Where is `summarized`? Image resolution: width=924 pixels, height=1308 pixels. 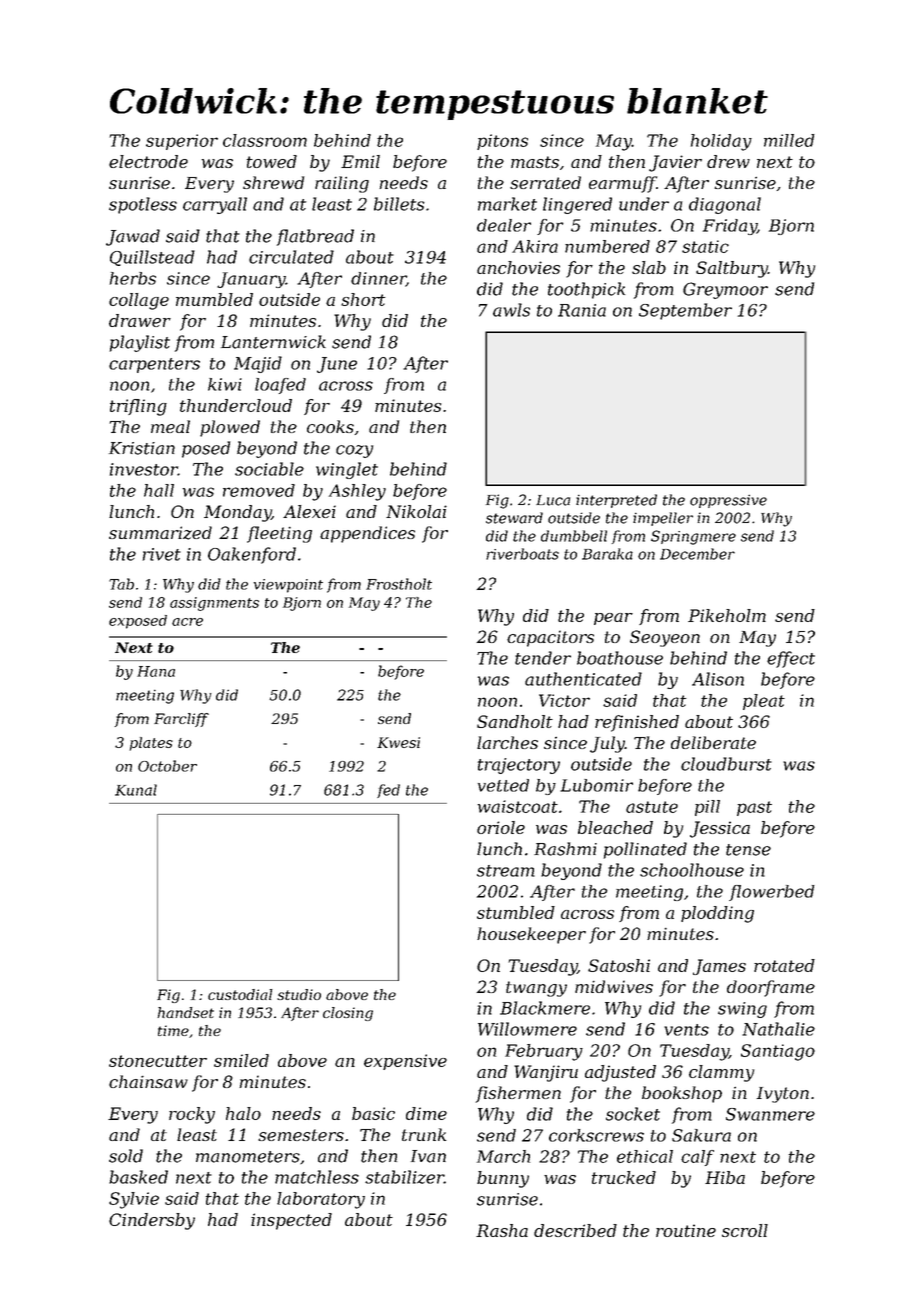
summarized is located at coordinates (160, 533).
